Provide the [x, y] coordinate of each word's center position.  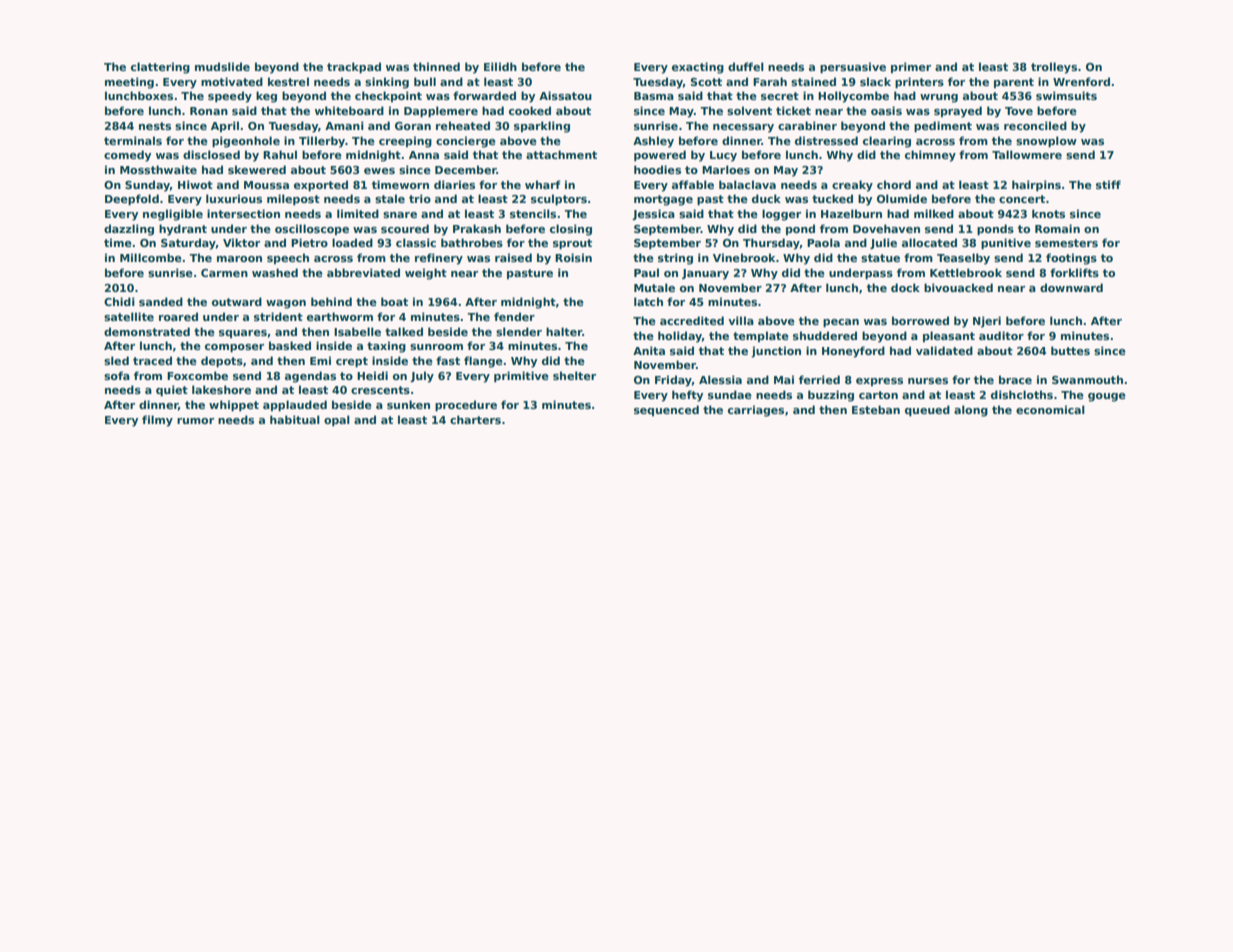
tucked [832, 198]
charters [475, 419]
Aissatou [565, 95]
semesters [1066, 243]
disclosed [211, 154]
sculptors [559, 200]
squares [243, 334]
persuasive [853, 68]
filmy [157, 421]
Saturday [188, 244]
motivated [232, 81]
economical [1050, 409]
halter [564, 331]
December [466, 169]
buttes [1070, 350]
